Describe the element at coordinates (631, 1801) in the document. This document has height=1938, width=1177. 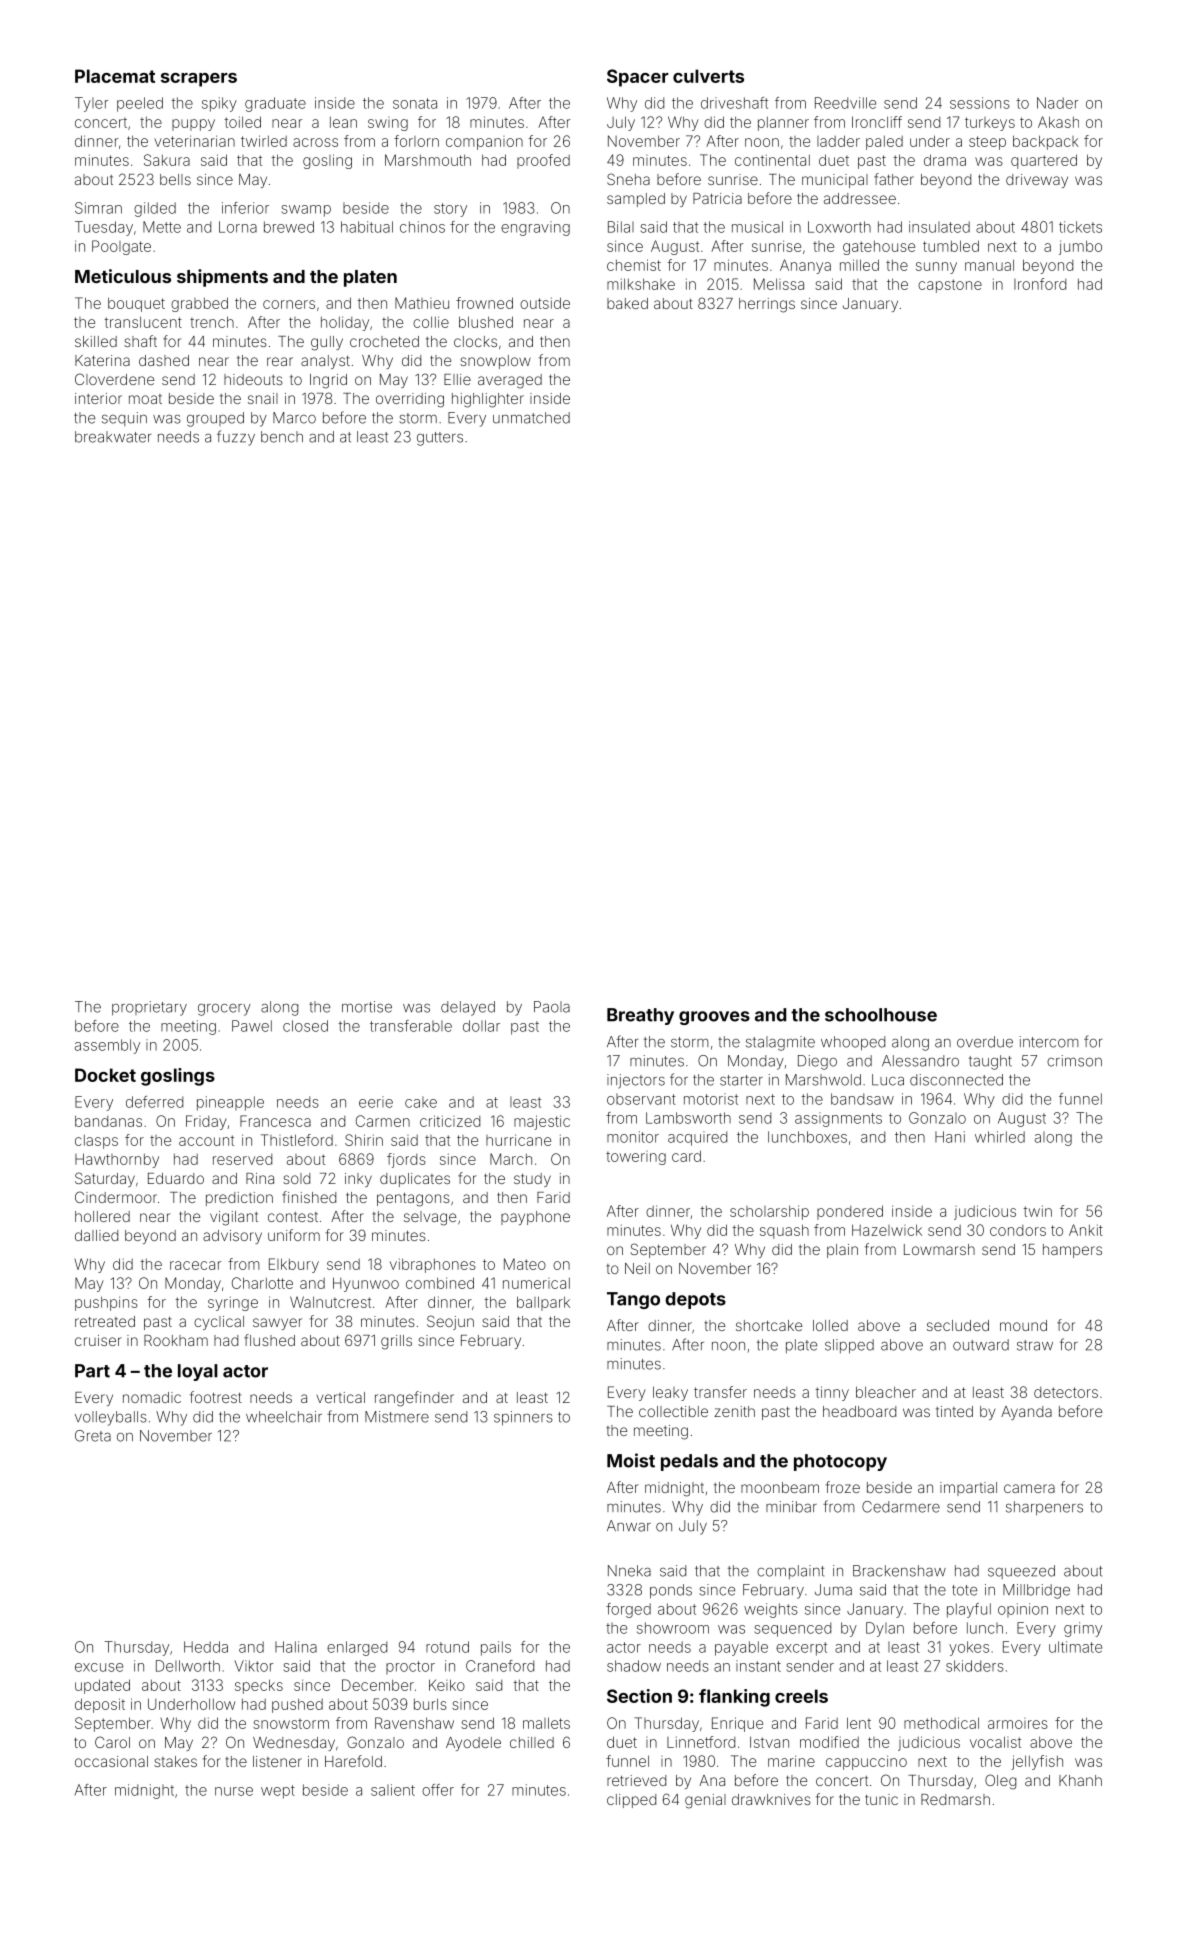
I see `clipped` at that location.
